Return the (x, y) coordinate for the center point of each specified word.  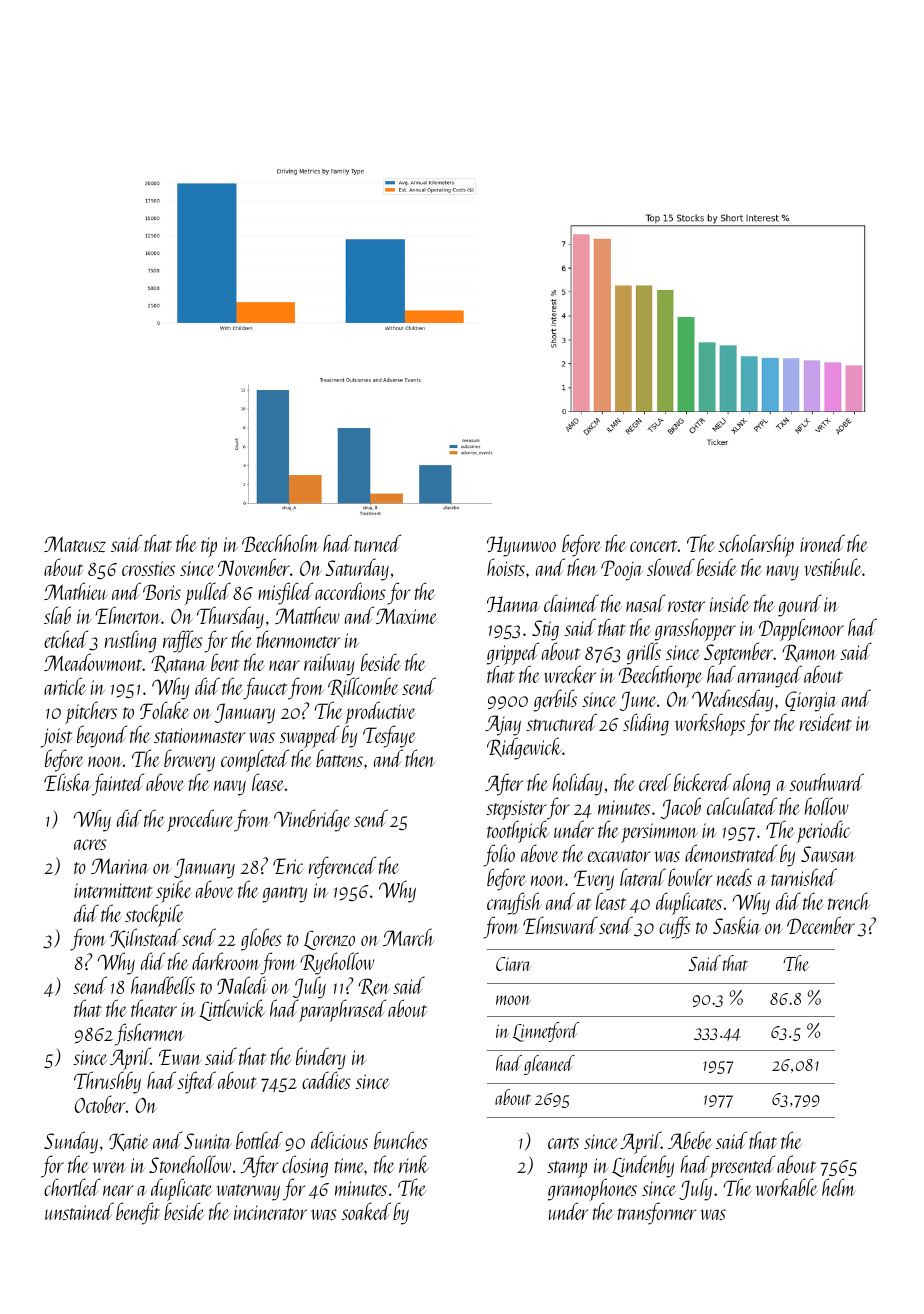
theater (154, 1008)
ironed (822, 543)
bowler (690, 877)
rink (414, 1164)
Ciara (513, 964)
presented (742, 1167)
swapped (309, 736)
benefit (138, 1213)
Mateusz (75, 544)
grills (644, 653)
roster (686, 606)
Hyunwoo (521, 546)
